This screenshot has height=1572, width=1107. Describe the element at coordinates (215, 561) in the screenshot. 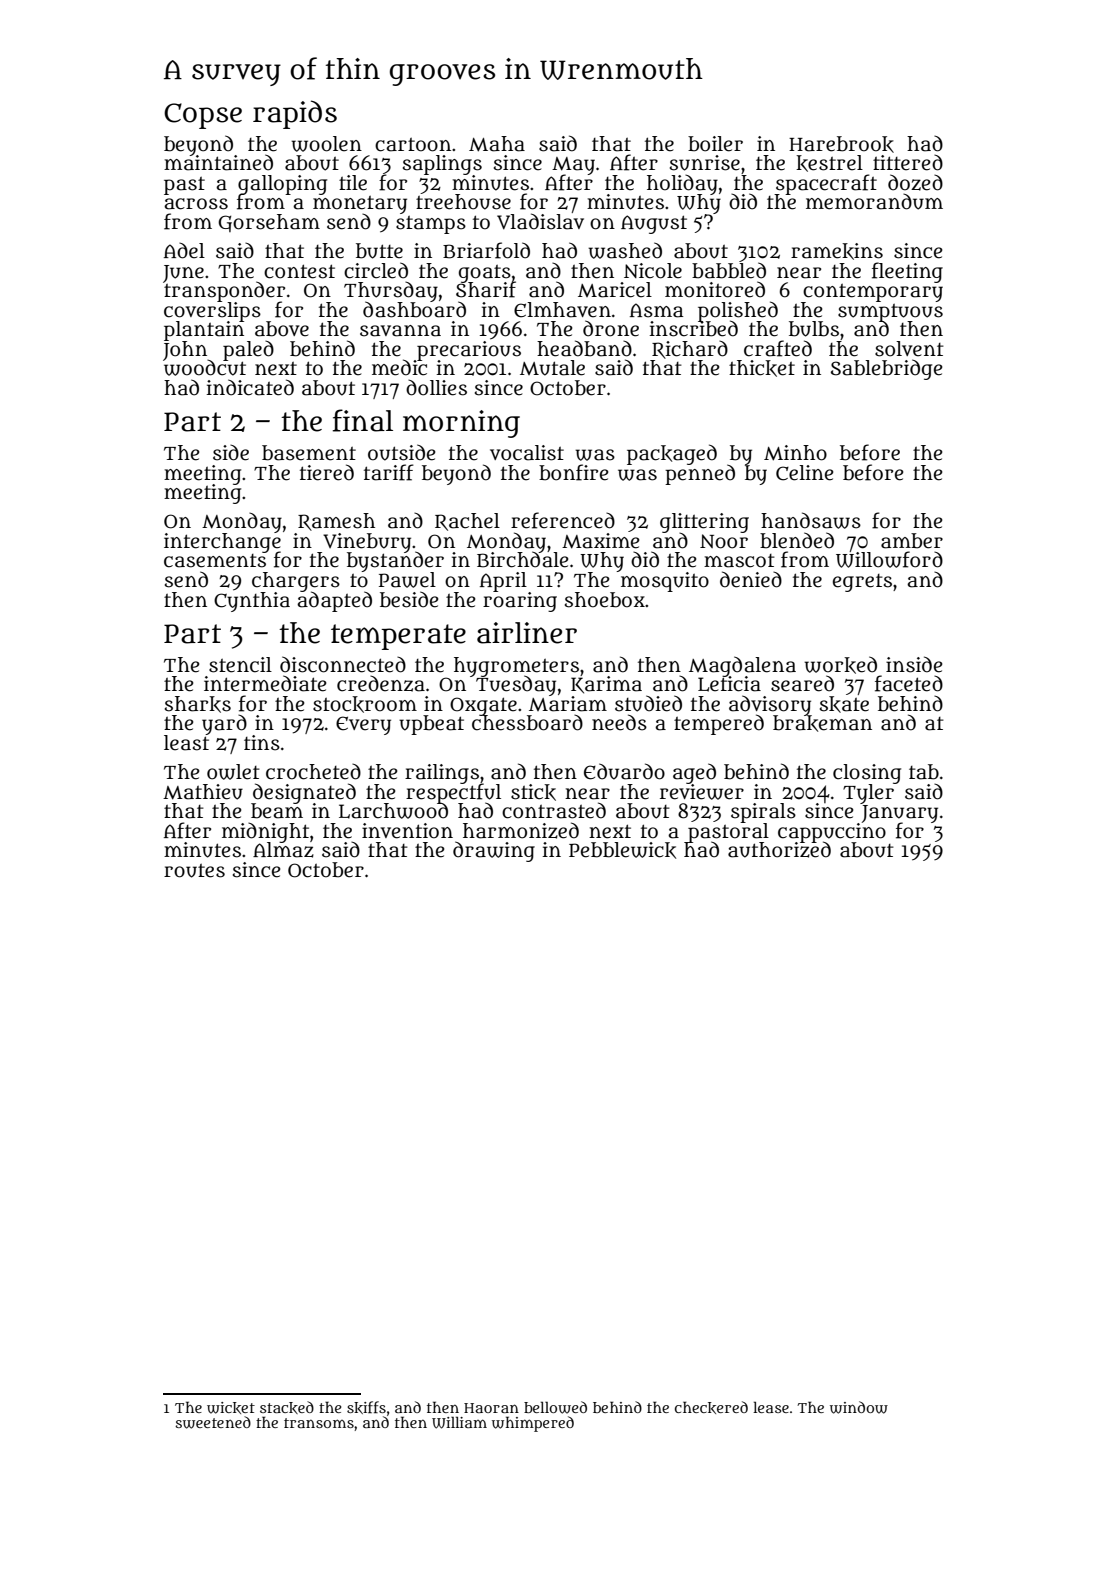

I see `casements` at that location.
